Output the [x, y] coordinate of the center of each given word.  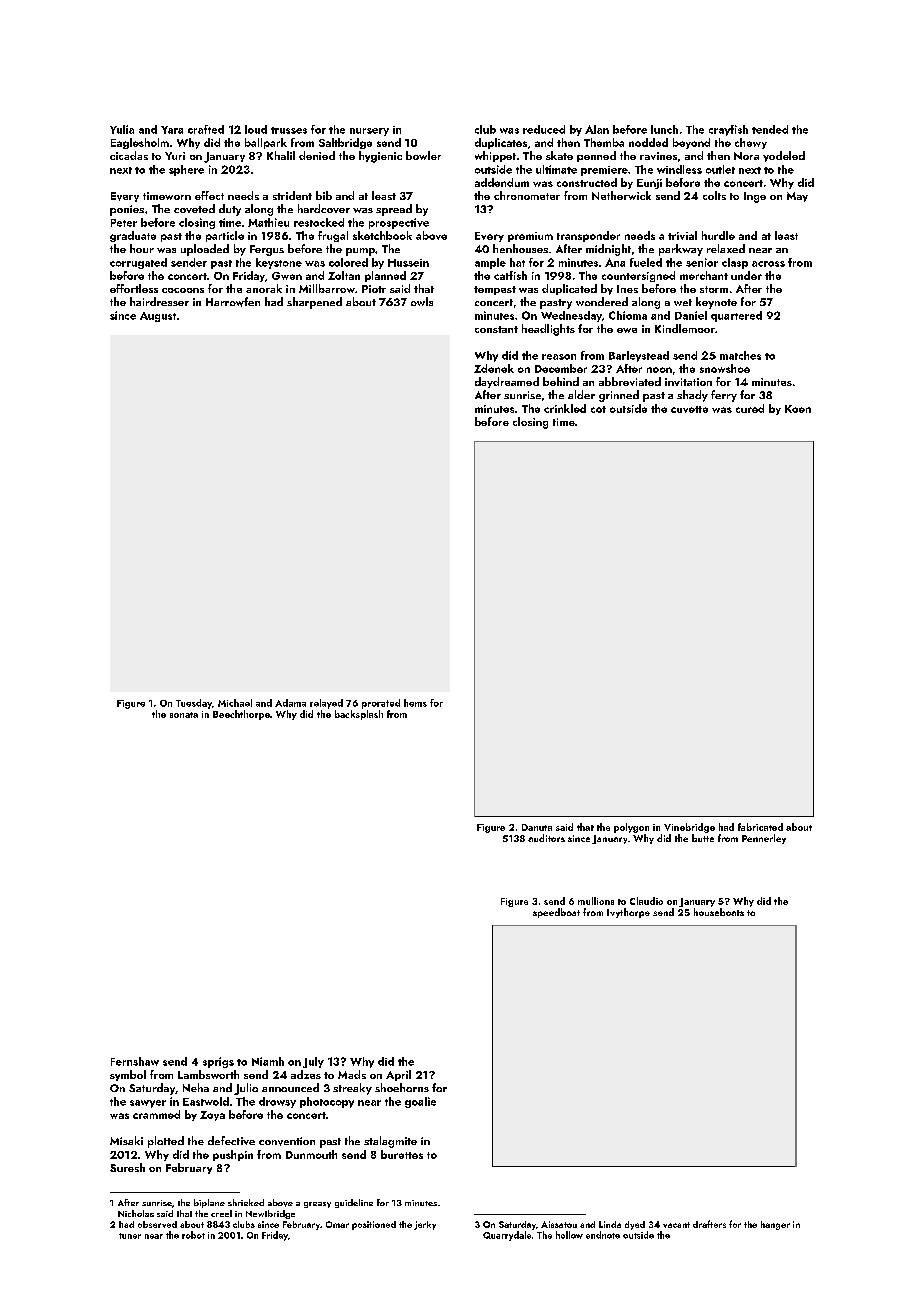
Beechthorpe [241, 715]
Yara [172, 130]
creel [221, 1213]
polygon [631, 828]
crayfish [728, 130]
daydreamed [507, 382]
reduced [544, 129]
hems [415, 703]
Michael [235, 703]
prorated [381, 704]
